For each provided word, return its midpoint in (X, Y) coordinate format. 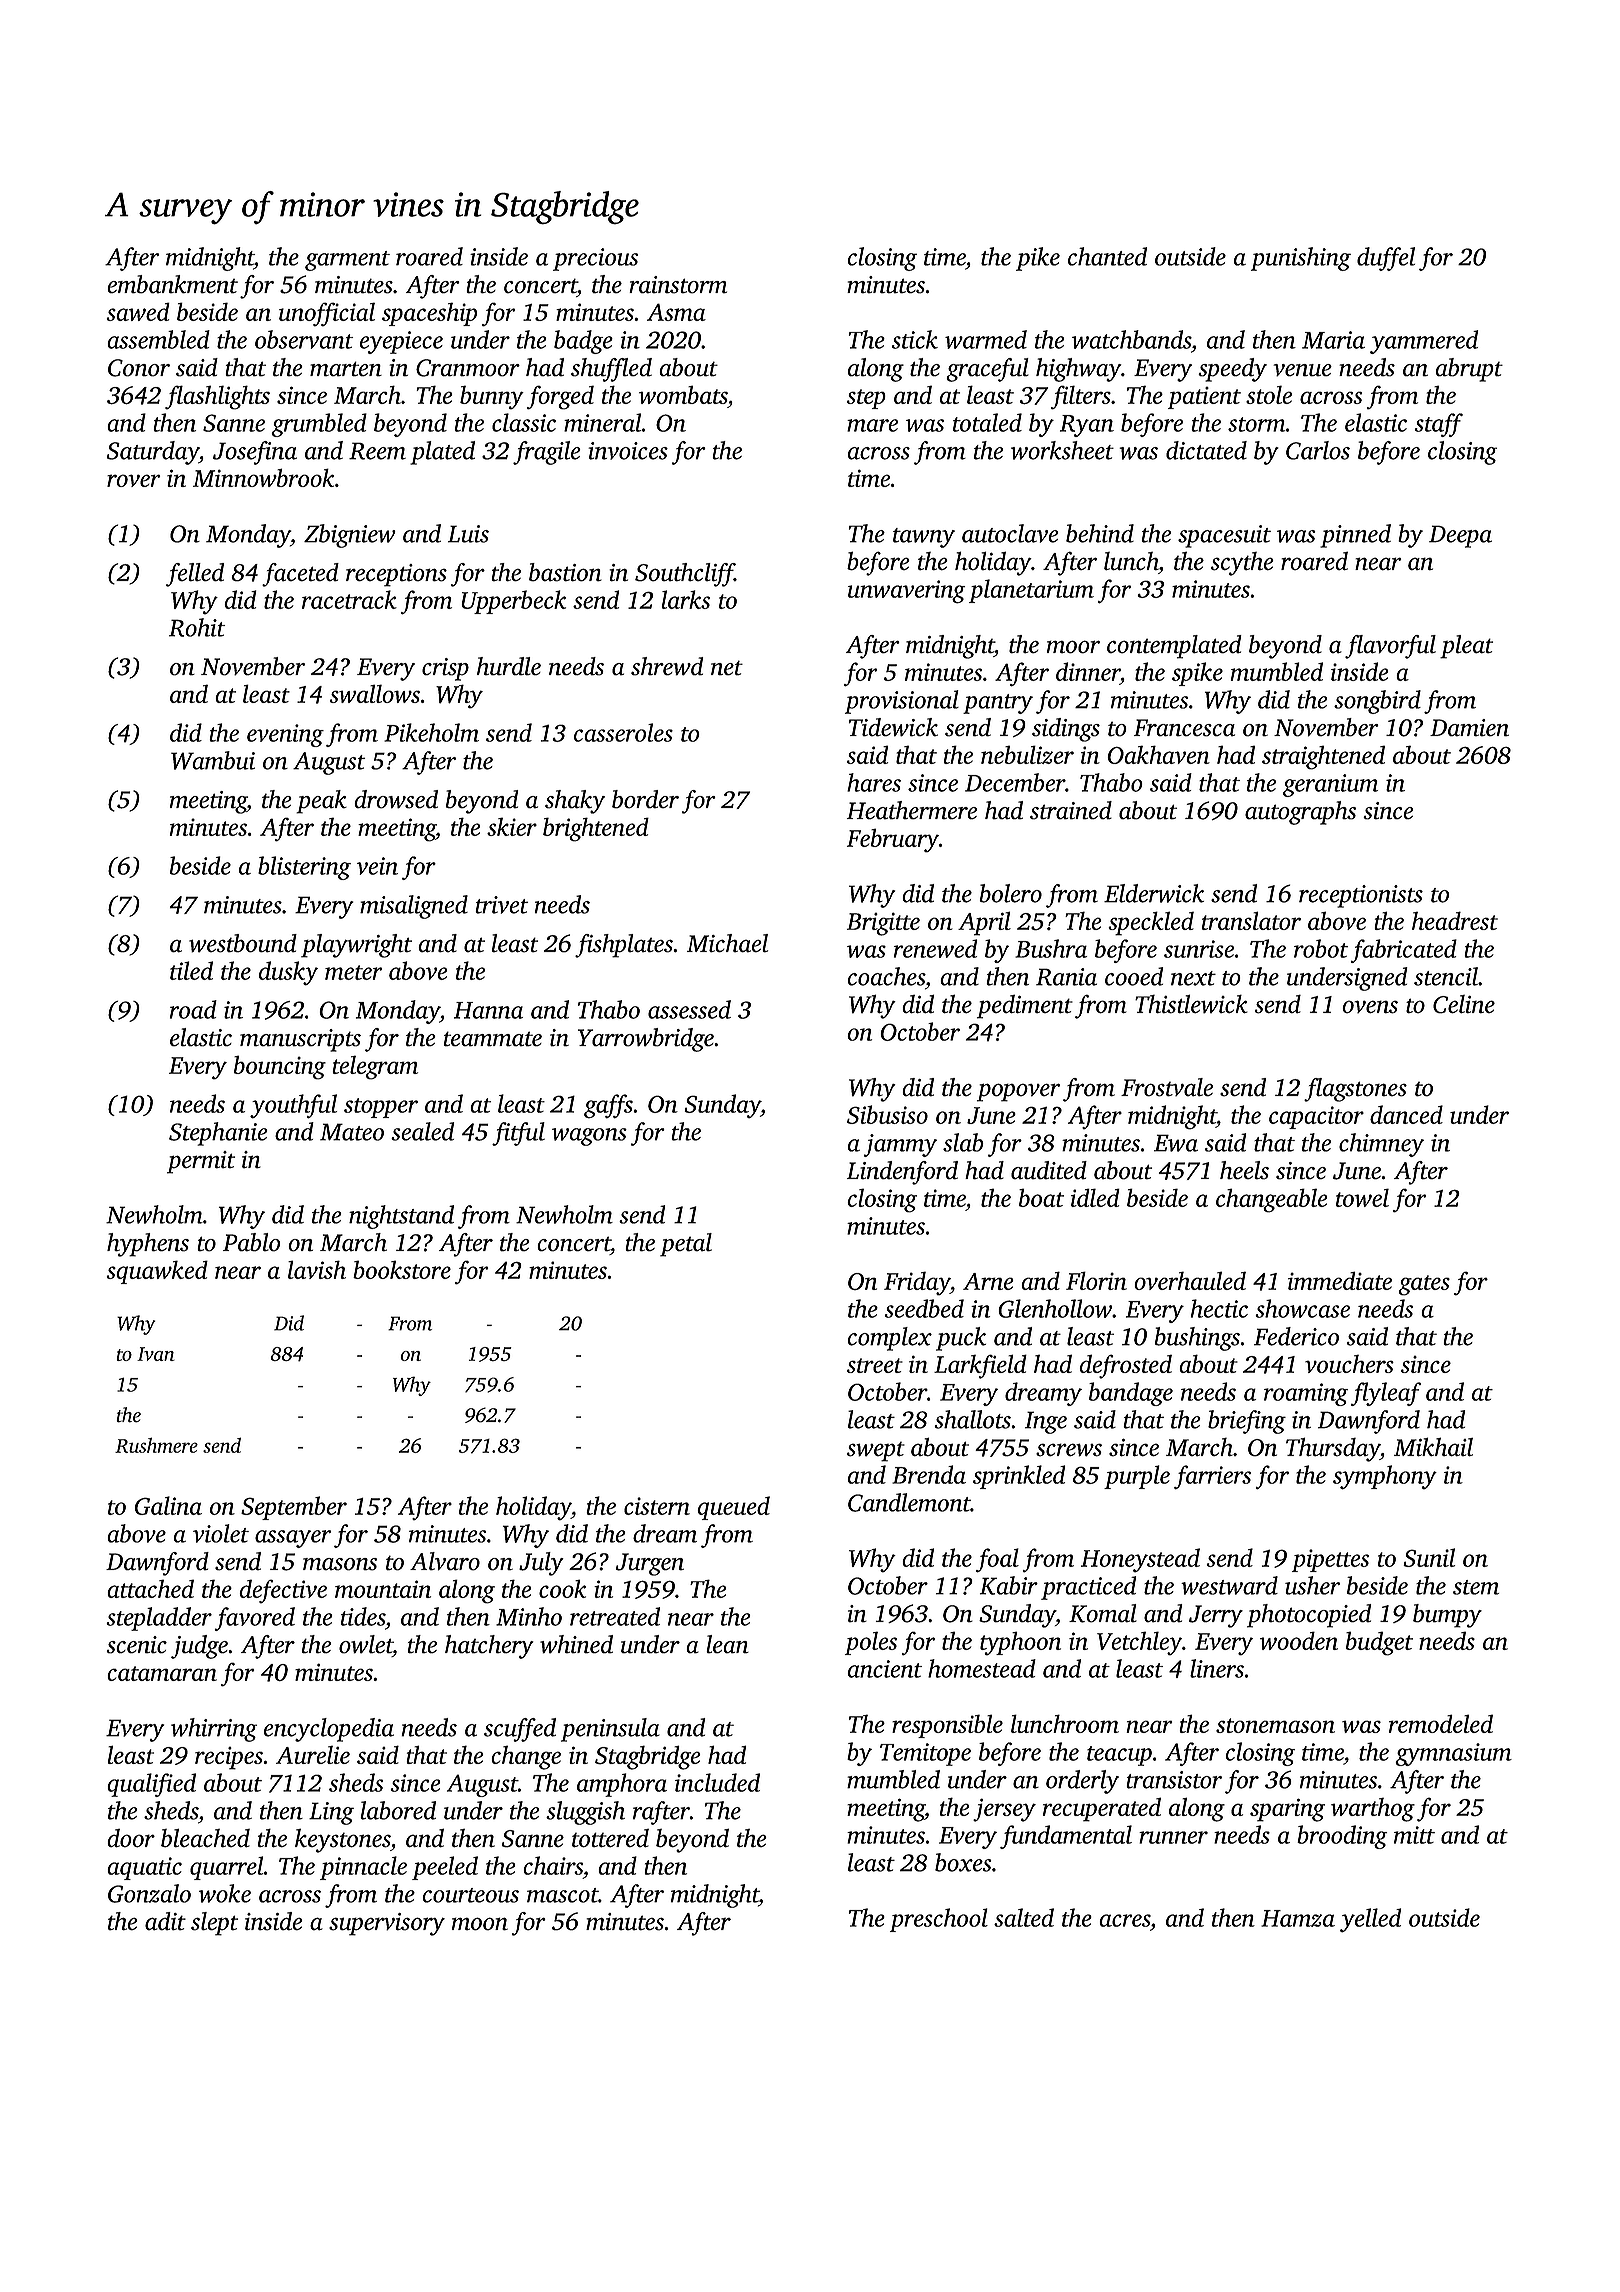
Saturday (153, 453)
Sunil (1429, 1557)
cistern (657, 1506)
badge (583, 342)
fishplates (624, 946)
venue (1302, 370)
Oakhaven (1158, 754)
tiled (191, 970)
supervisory (387, 1924)
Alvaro (445, 1561)
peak (321, 802)
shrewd (667, 666)
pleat (1466, 647)
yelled (1370, 1920)
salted (1024, 1917)
